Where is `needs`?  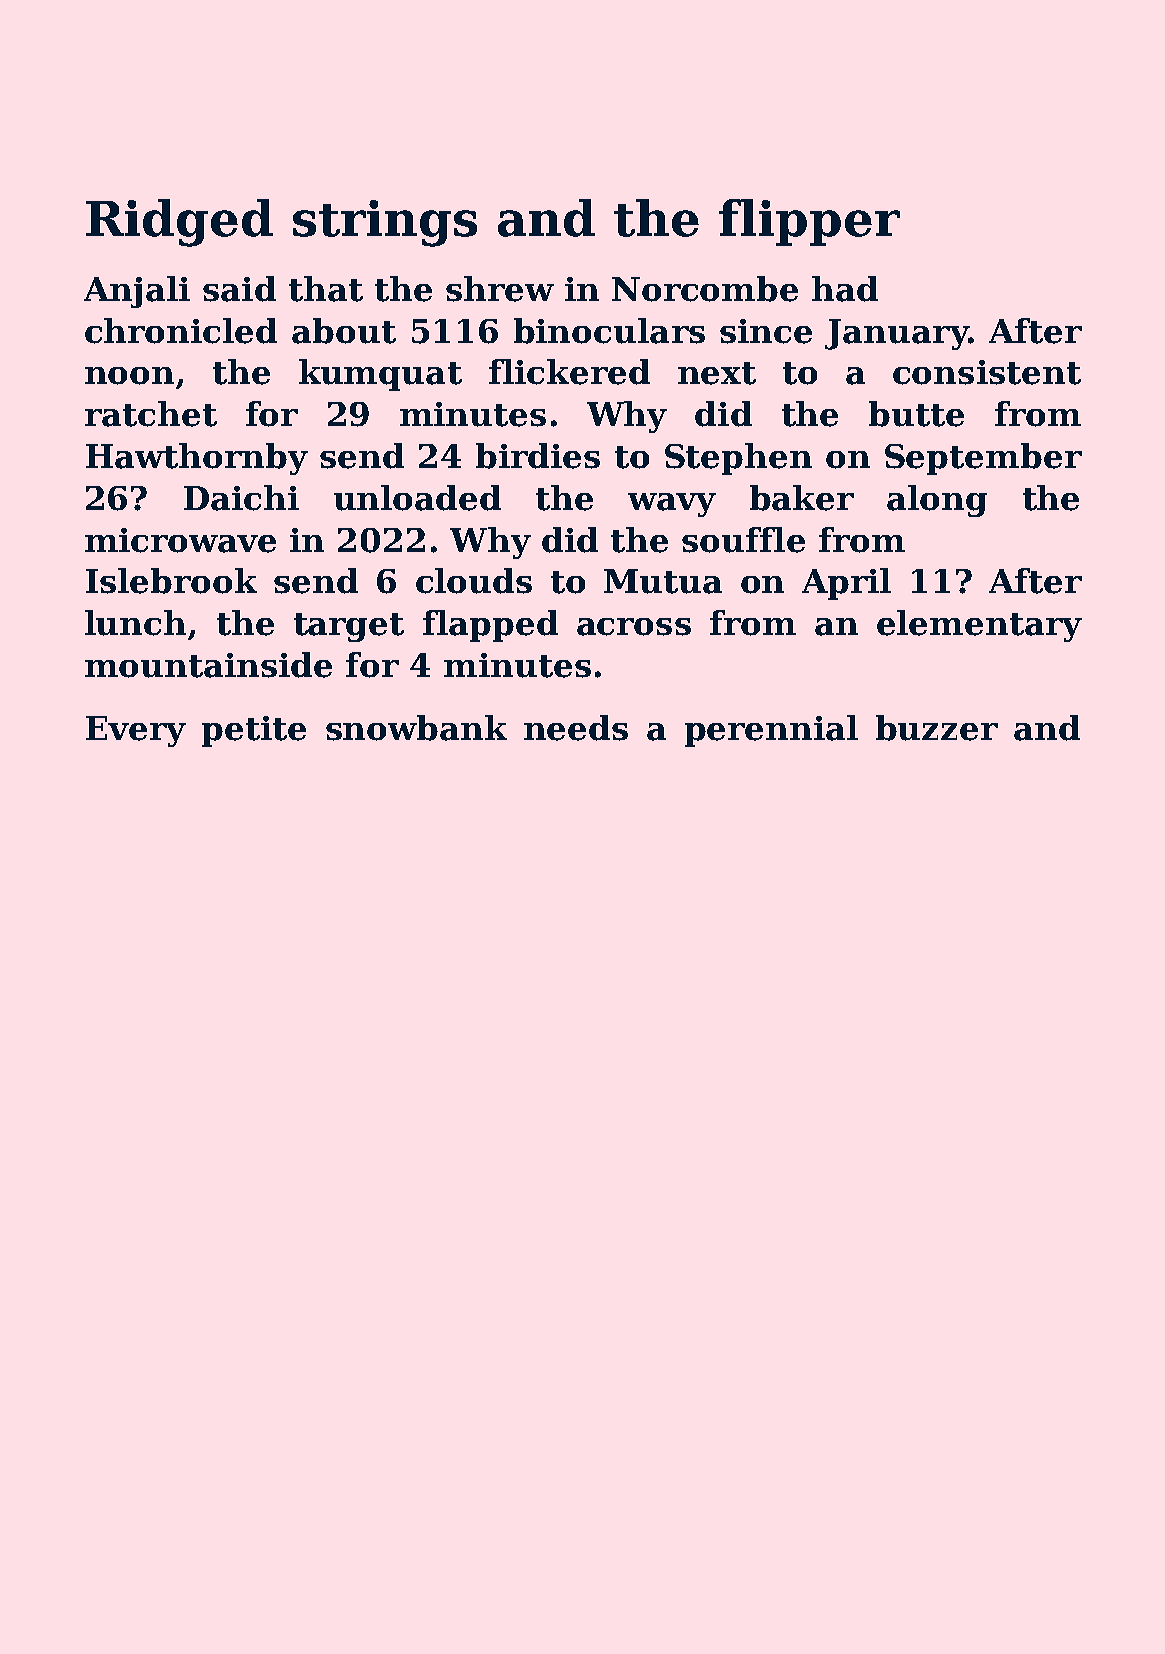 needs is located at coordinates (576, 728).
